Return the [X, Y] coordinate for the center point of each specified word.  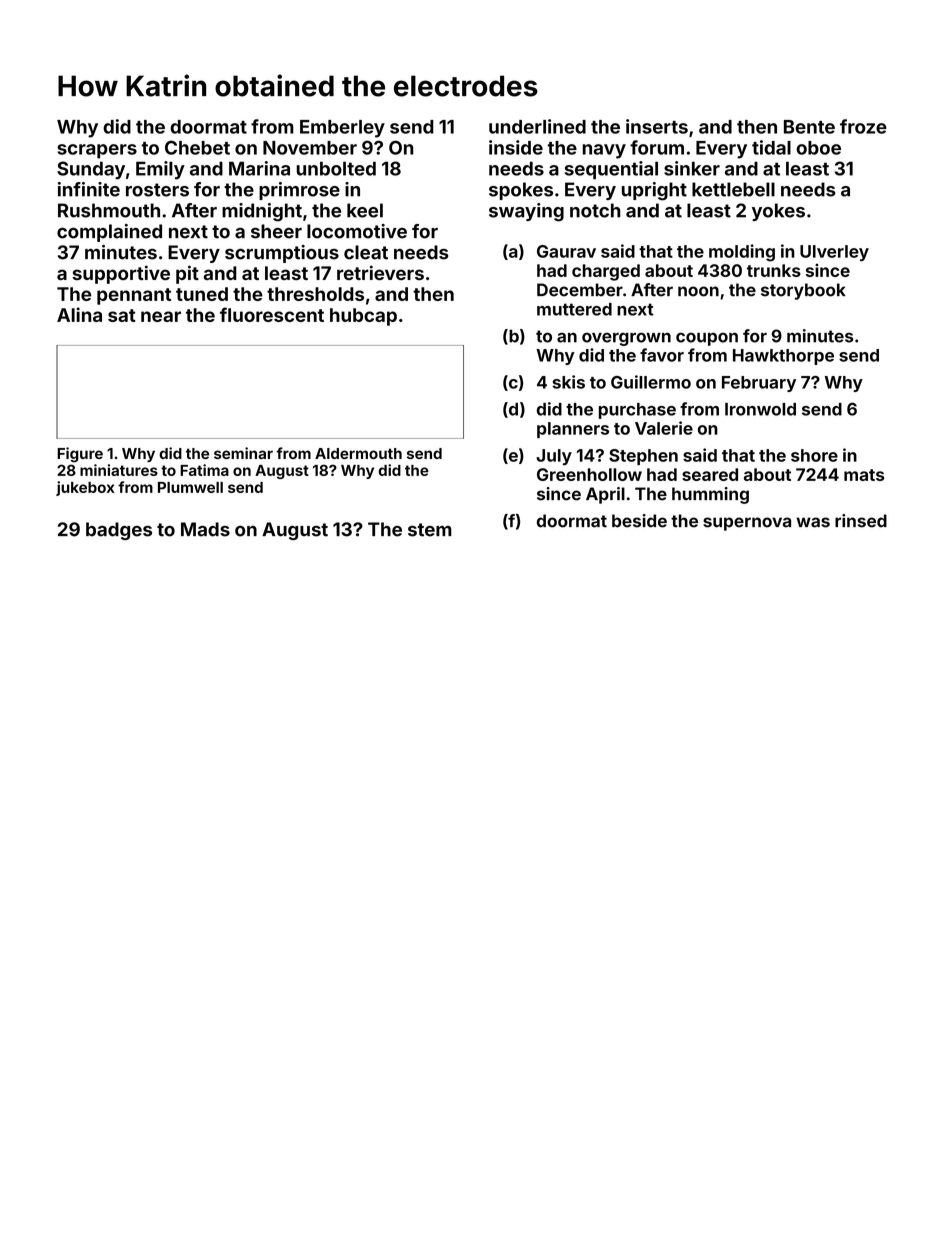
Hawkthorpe [783, 357]
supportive [121, 274]
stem [430, 530]
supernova [747, 524]
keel [365, 210]
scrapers [97, 151]
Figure [80, 455]
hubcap [363, 317]
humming [710, 495]
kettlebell [733, 189]
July [554, 457]
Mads [205, 529]
